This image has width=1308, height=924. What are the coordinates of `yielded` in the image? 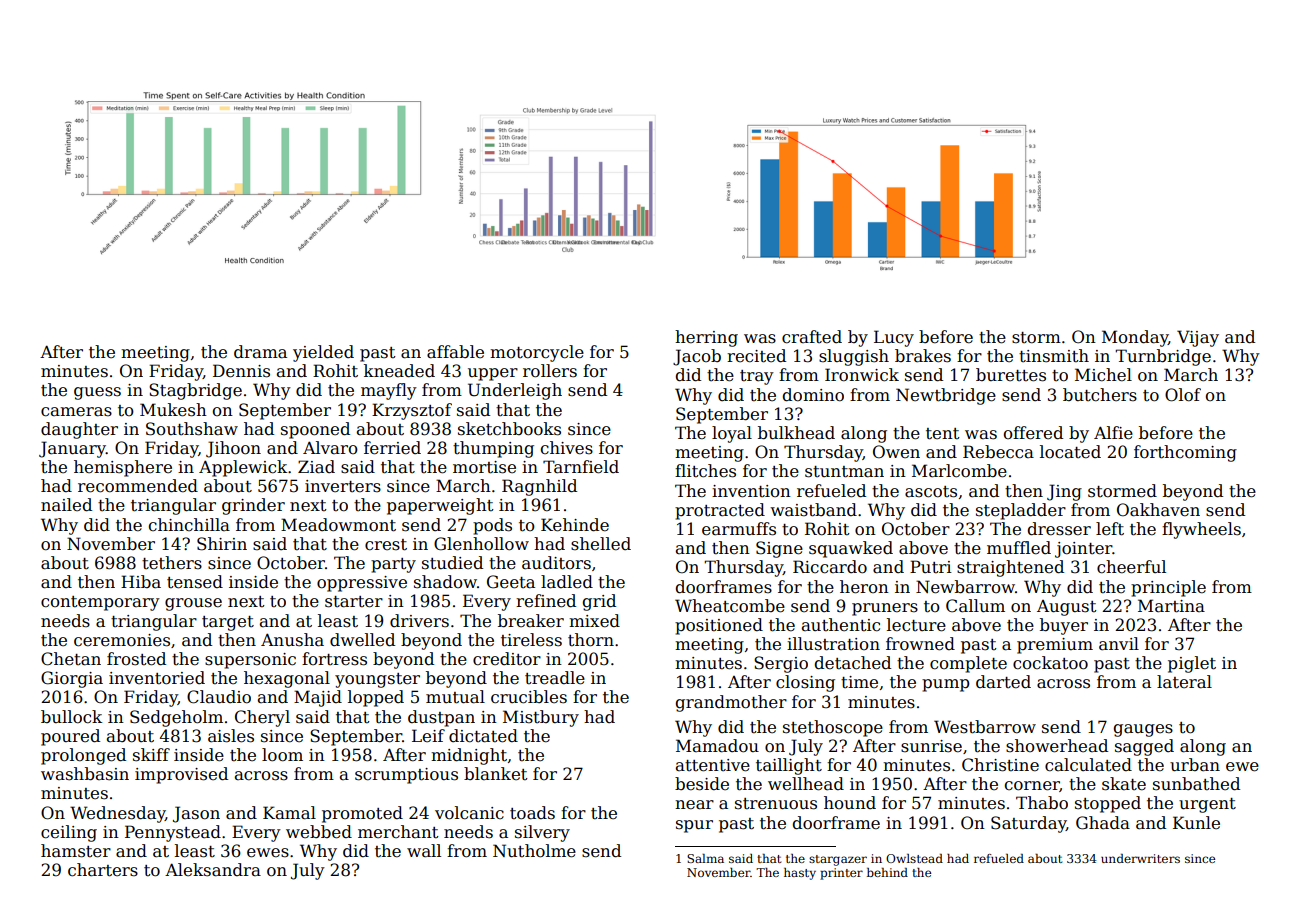 It's located at (323, 353).
